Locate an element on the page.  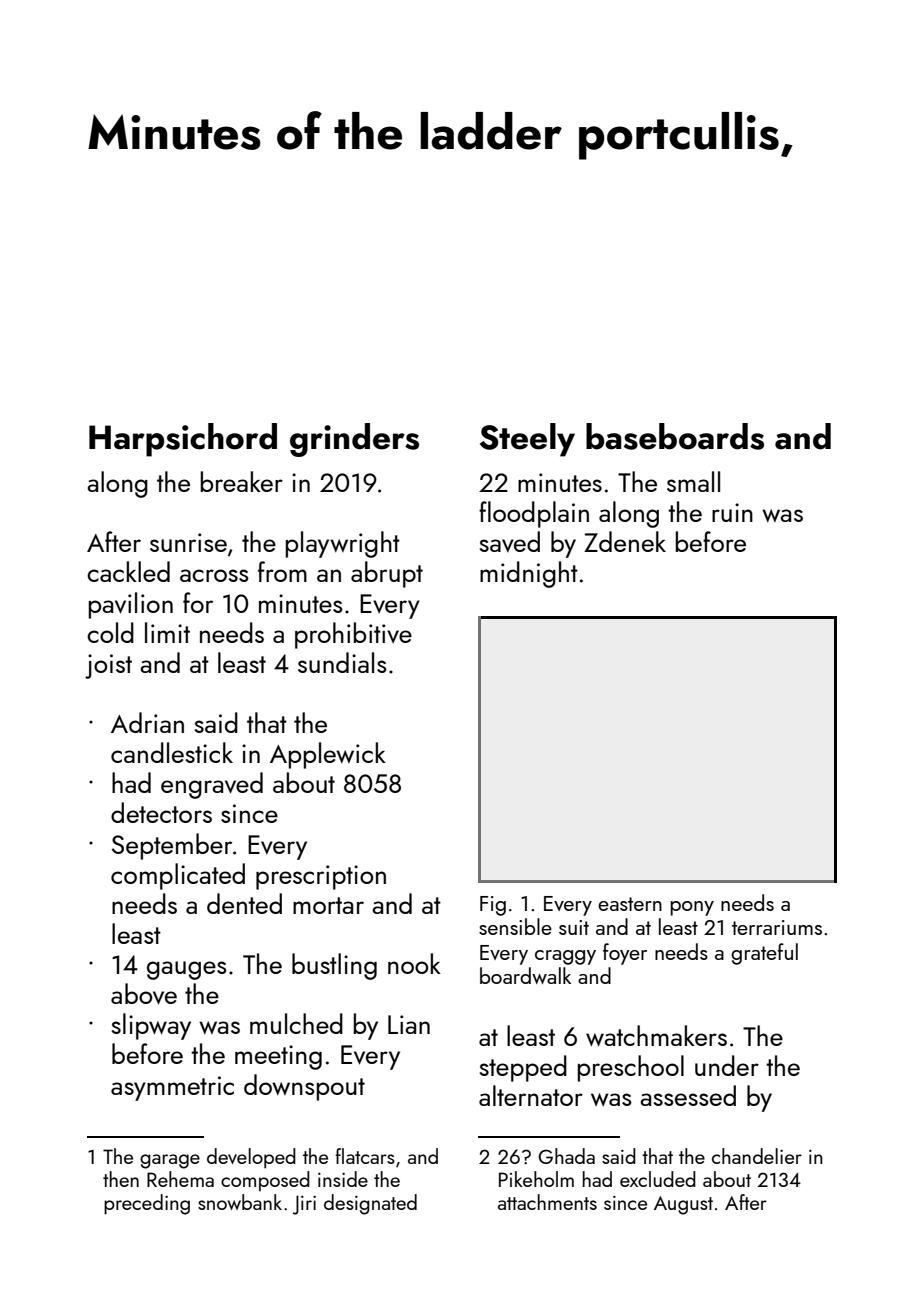
Steely is located at coordinates (527, 440).
